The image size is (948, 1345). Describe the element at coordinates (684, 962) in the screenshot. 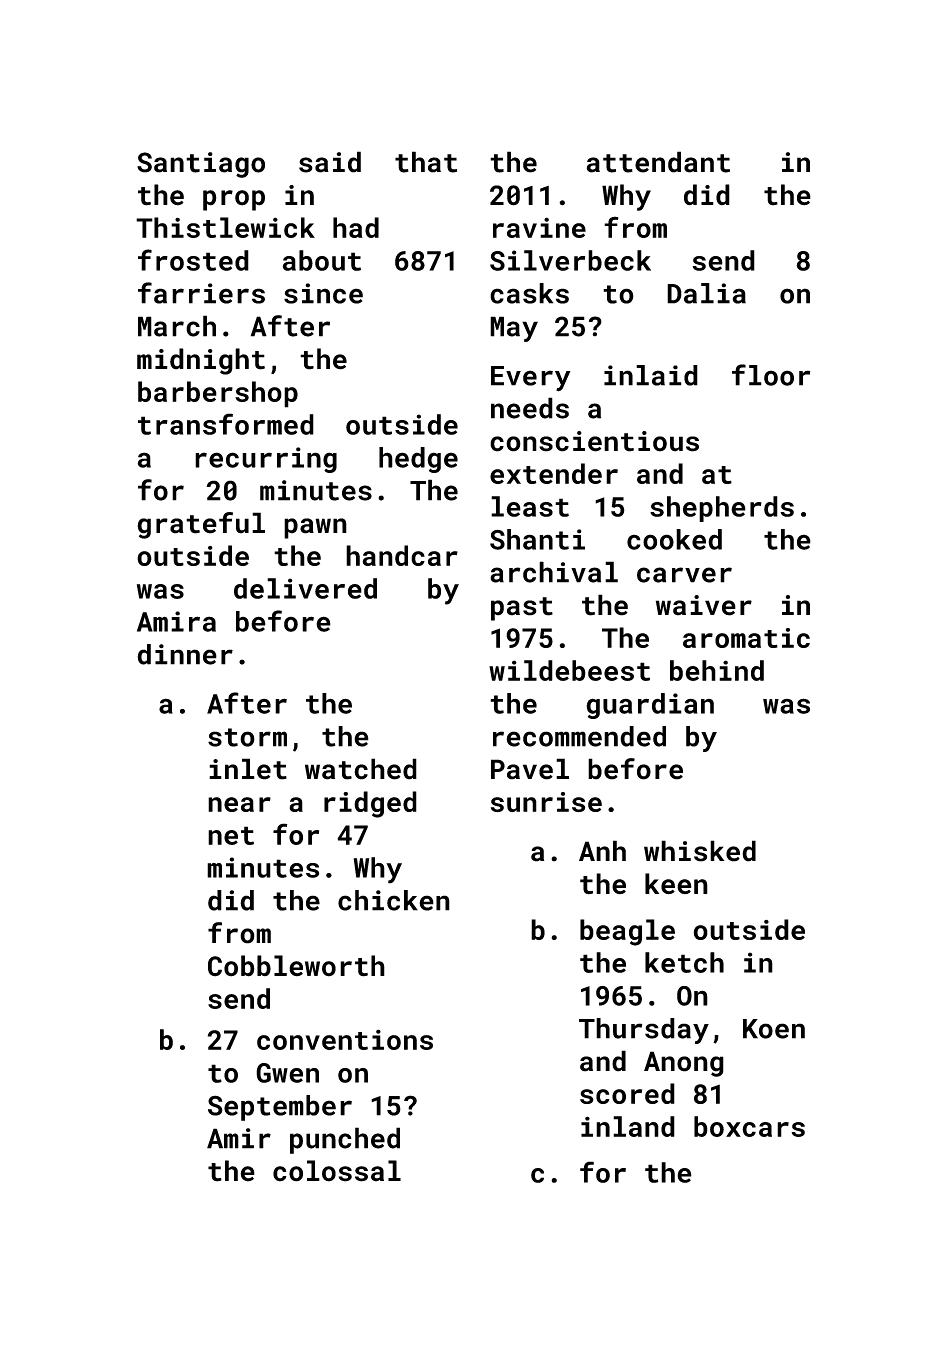

I see `ketch` at that location.
